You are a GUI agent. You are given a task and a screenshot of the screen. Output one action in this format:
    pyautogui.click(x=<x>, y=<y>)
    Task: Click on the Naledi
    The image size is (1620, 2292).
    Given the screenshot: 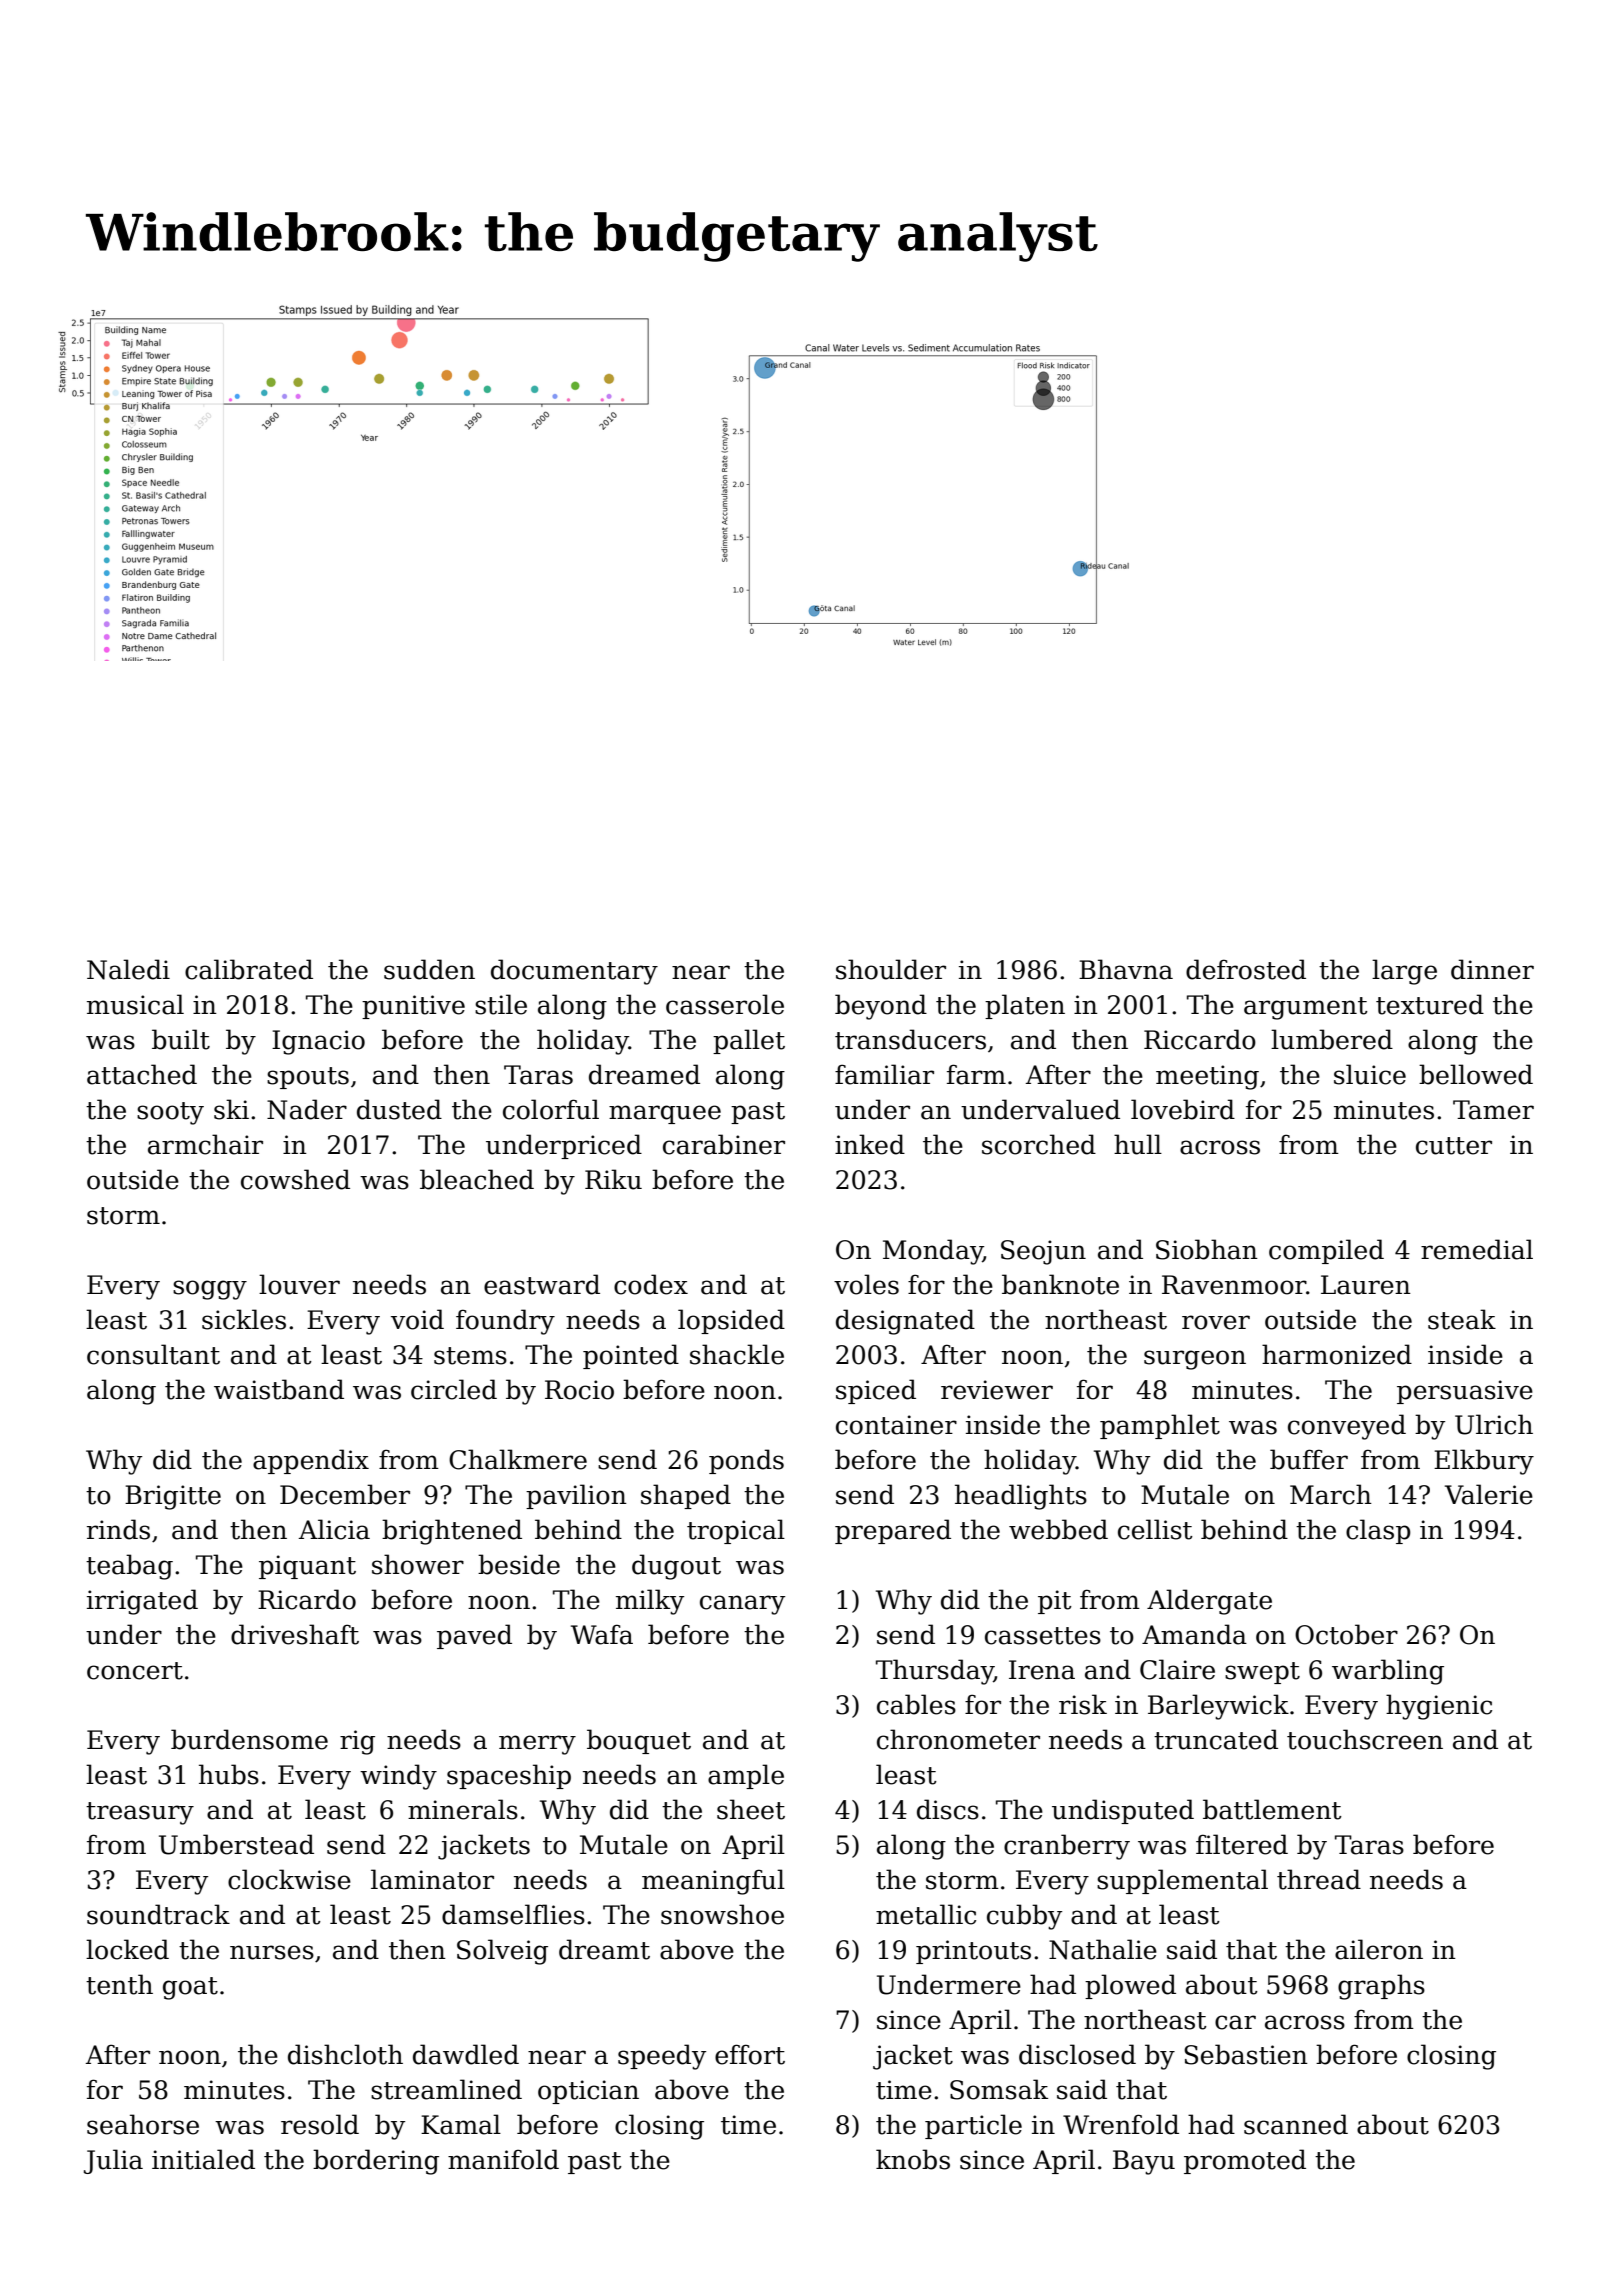 What is the action you would take?
    pyautogui.click(x=128, y=969)
